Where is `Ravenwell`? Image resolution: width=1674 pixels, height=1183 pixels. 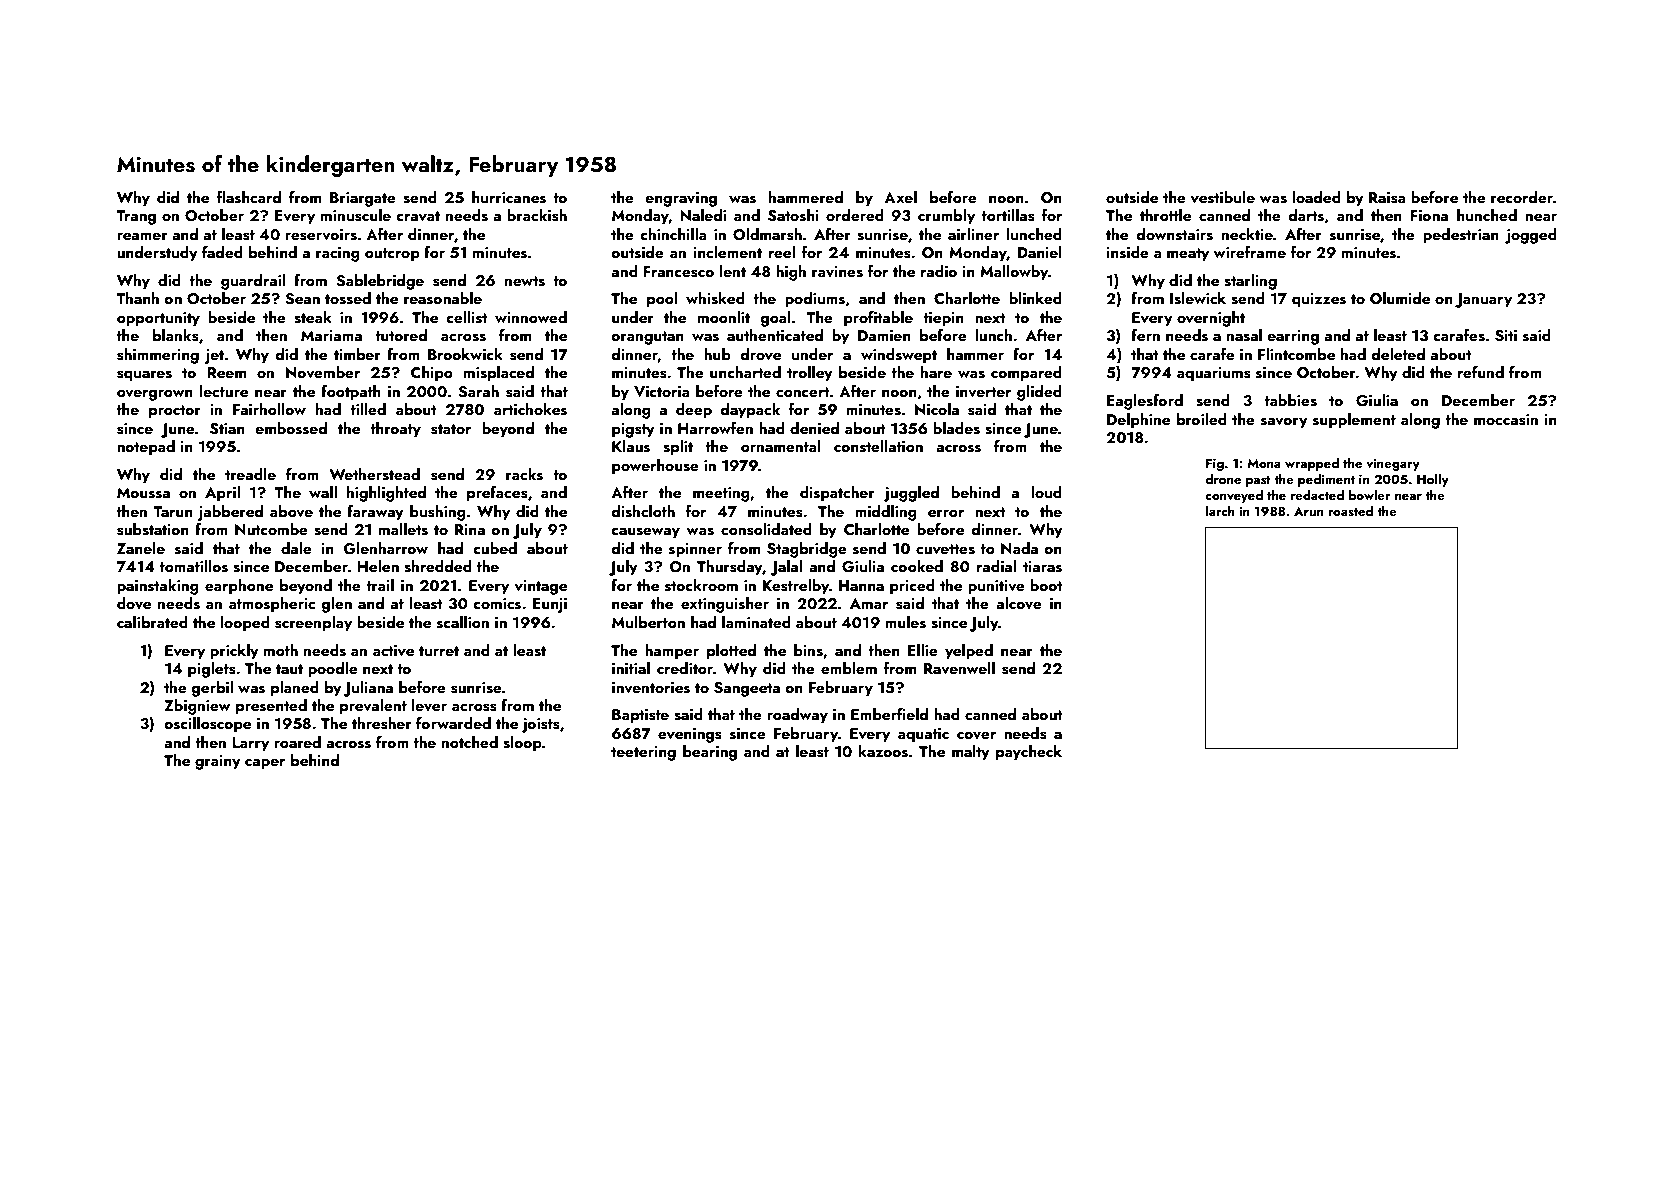 Ravenwell is located at coordinates (959, 668).
